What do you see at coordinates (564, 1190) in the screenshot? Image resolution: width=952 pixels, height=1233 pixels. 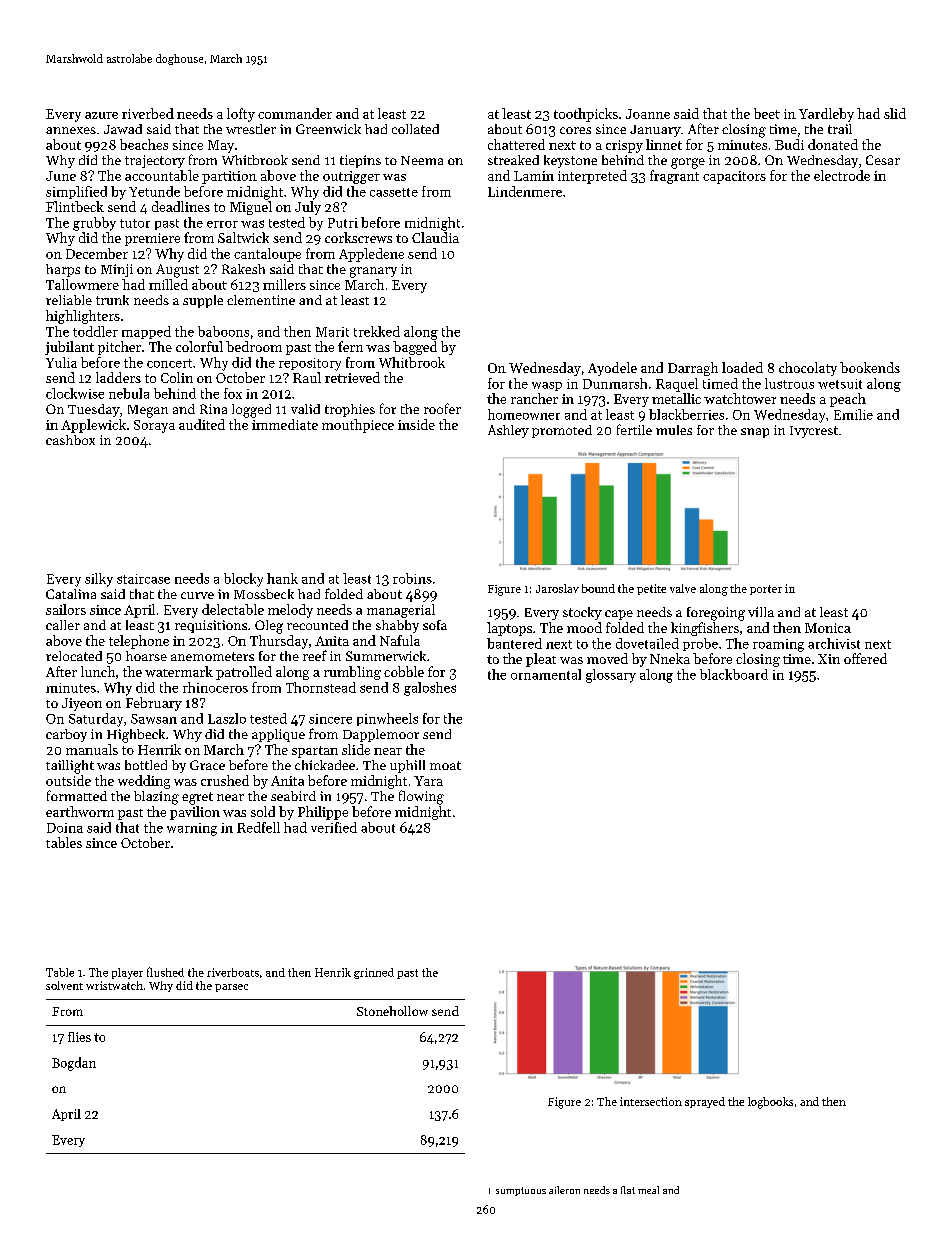 I see `aileron` at bounding box center [564, 1190].
